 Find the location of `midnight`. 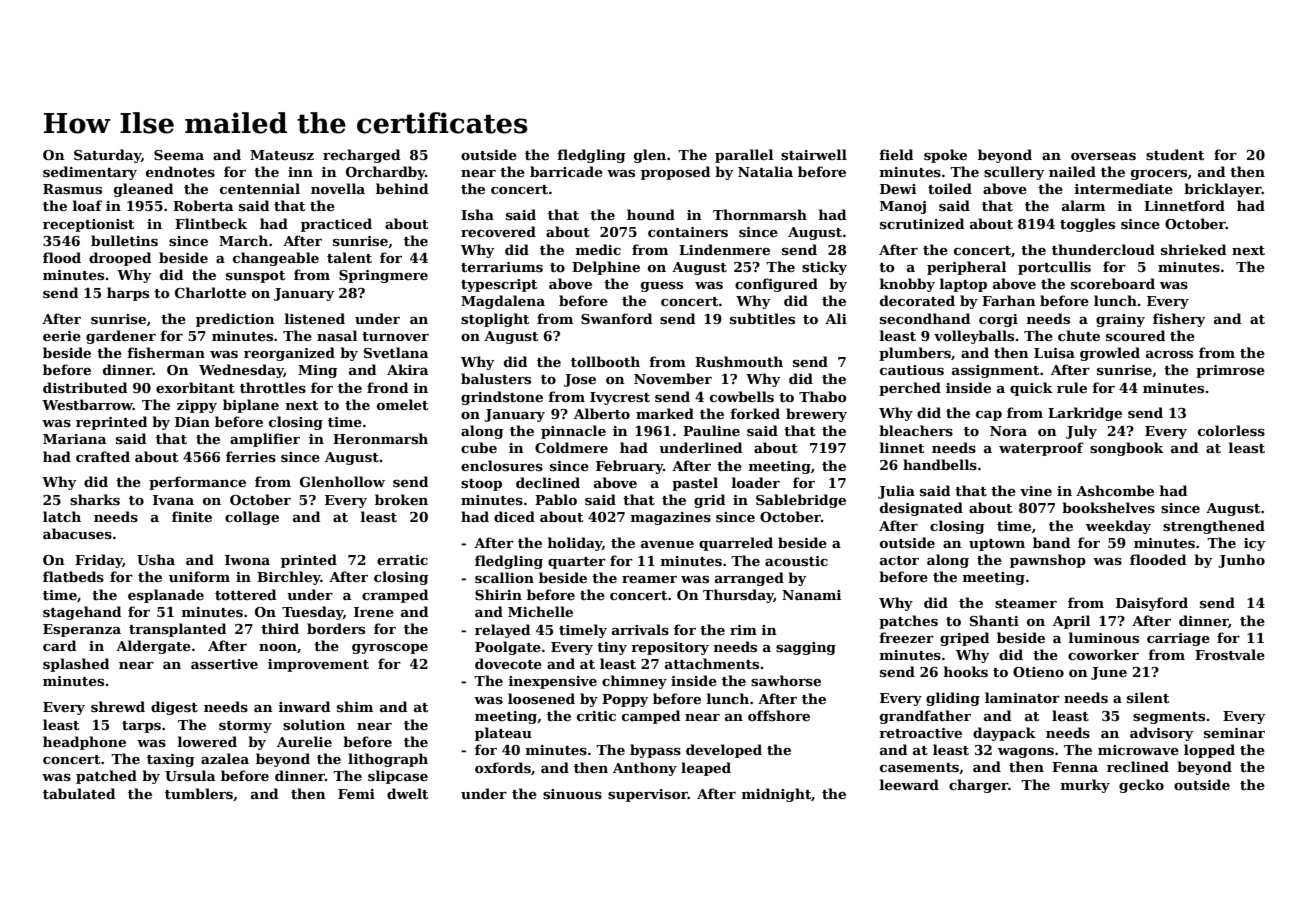

midnight is located at coordinates (776, 795).
